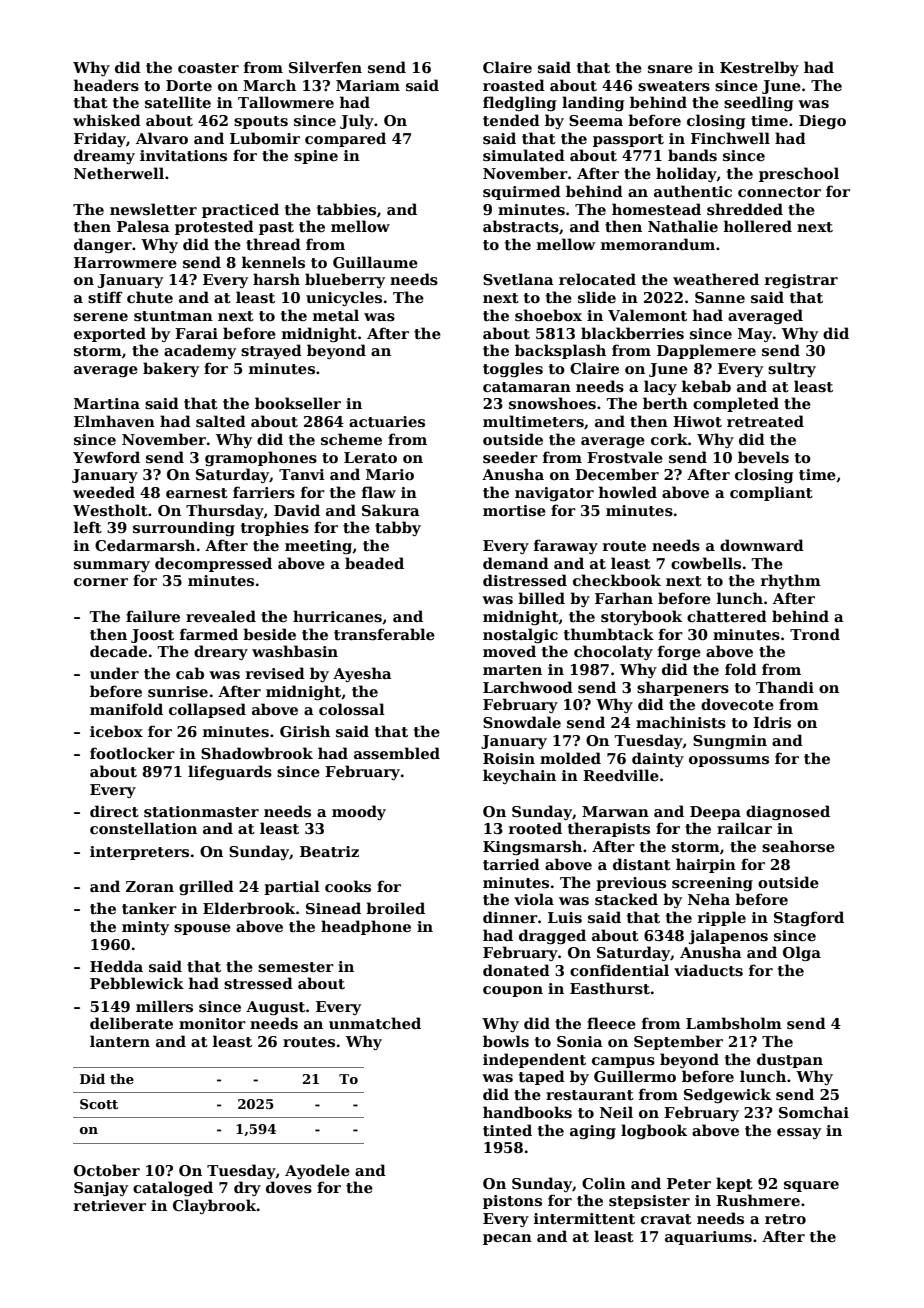 Image resolution: width=924 pixels, height=1308 pixels. I want to click on machinists, so click(681, 722).
